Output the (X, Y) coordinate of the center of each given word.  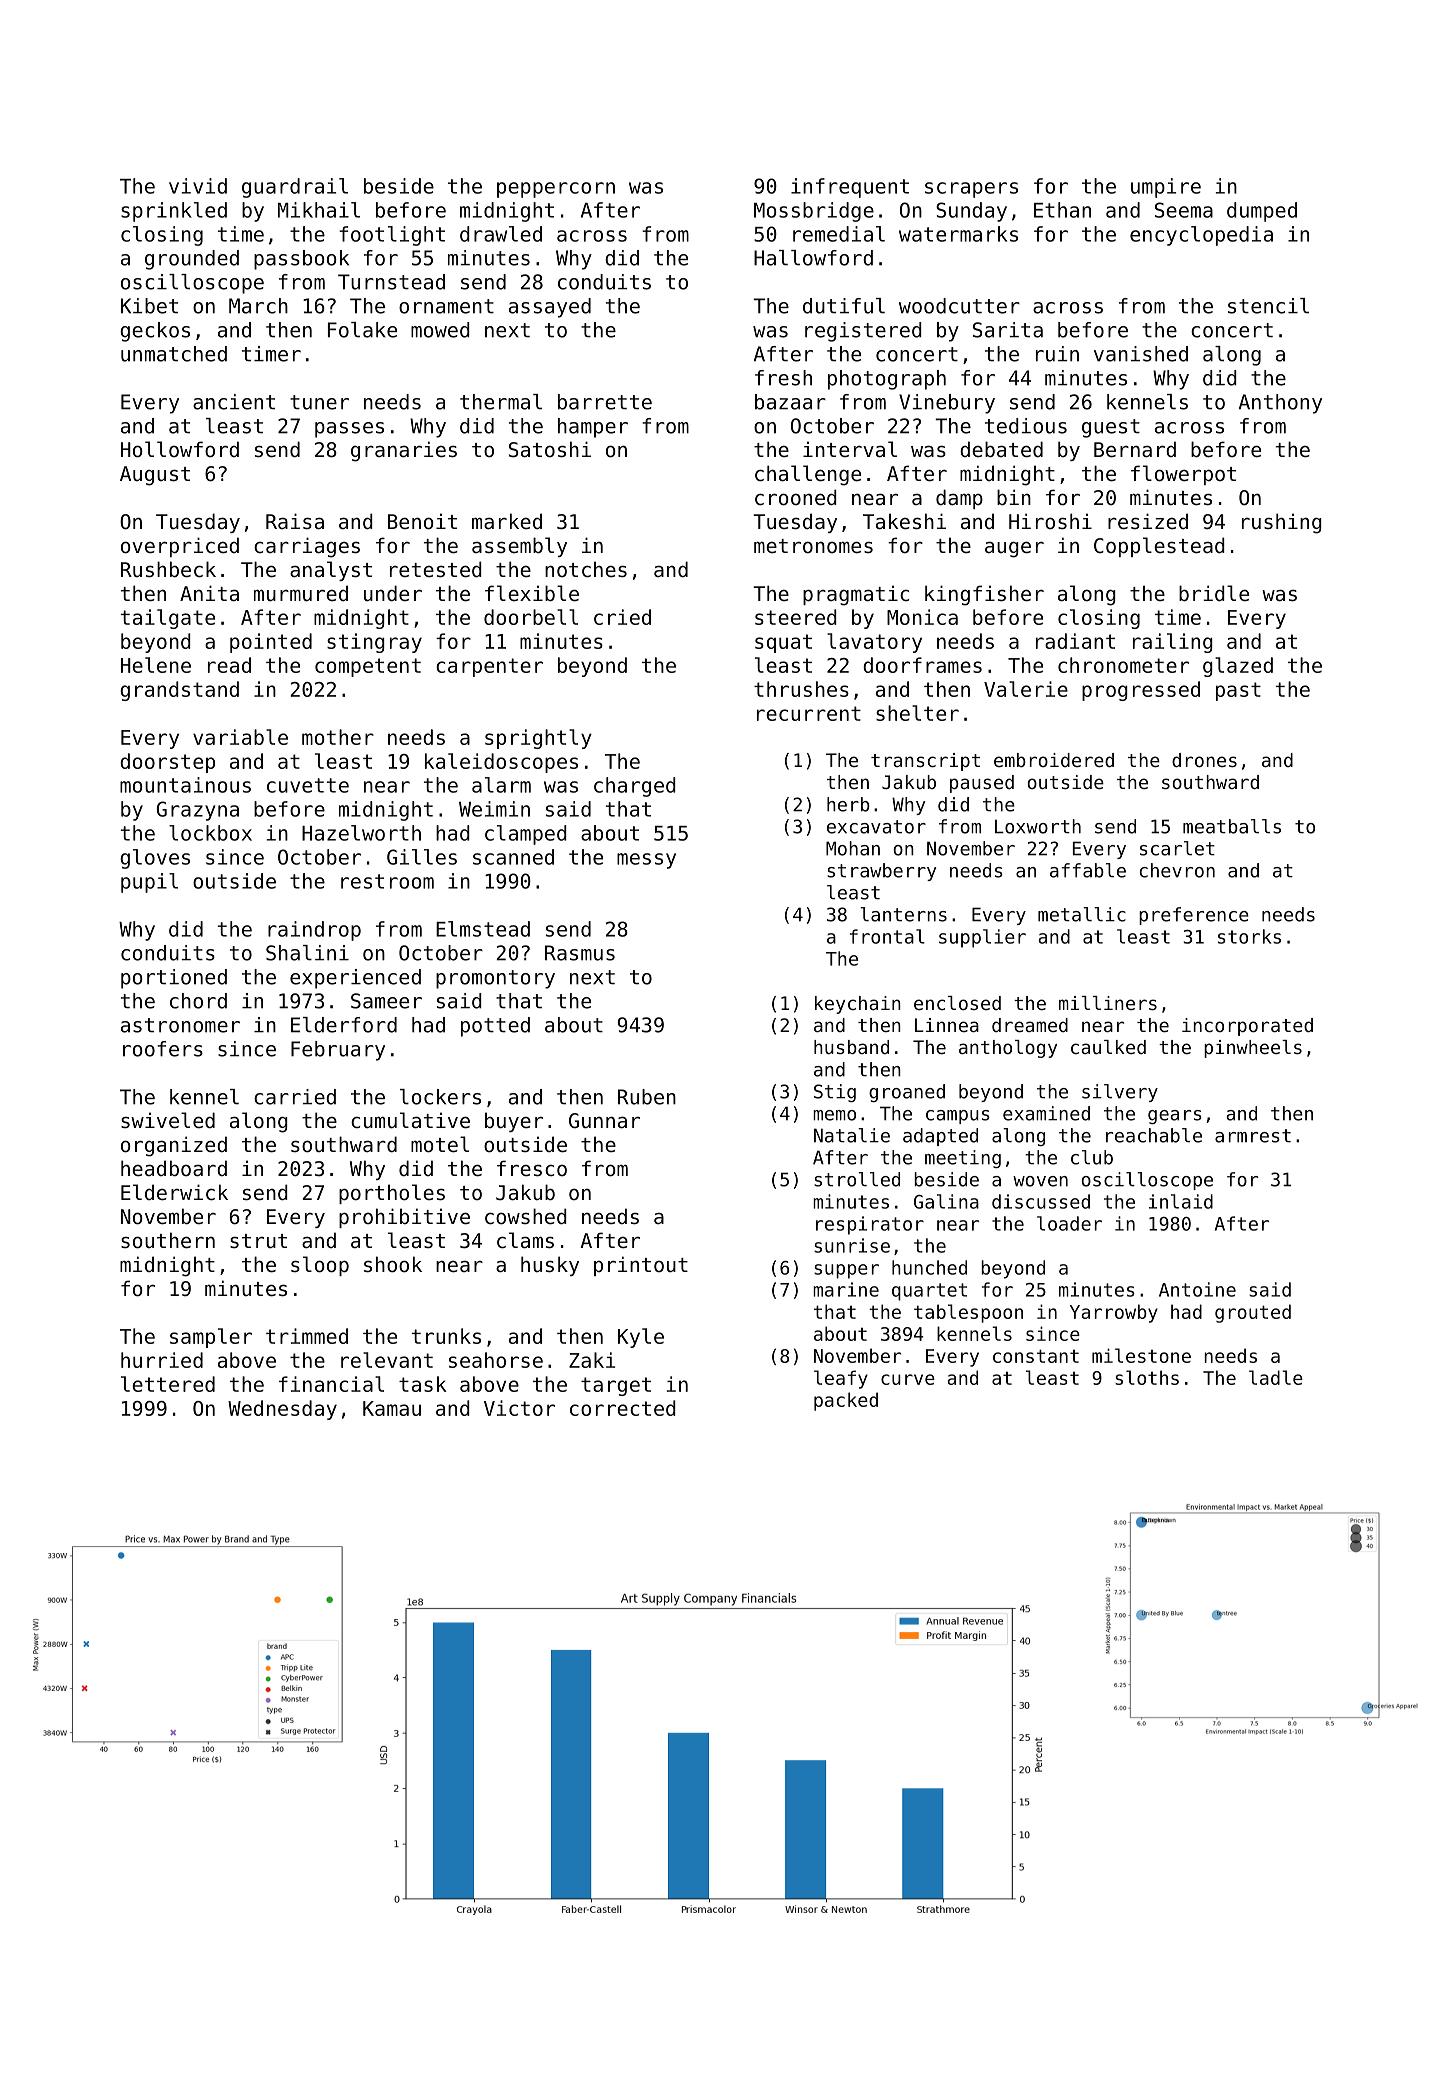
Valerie (1026, 689)
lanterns (903, 914)
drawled (501, 234)
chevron (1177, 870)
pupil (149, 883)
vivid (198, 186)
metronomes (813, 546)
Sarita (1008, 330)
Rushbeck (168, 569)
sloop (320, 1266)
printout (641, 1266)
